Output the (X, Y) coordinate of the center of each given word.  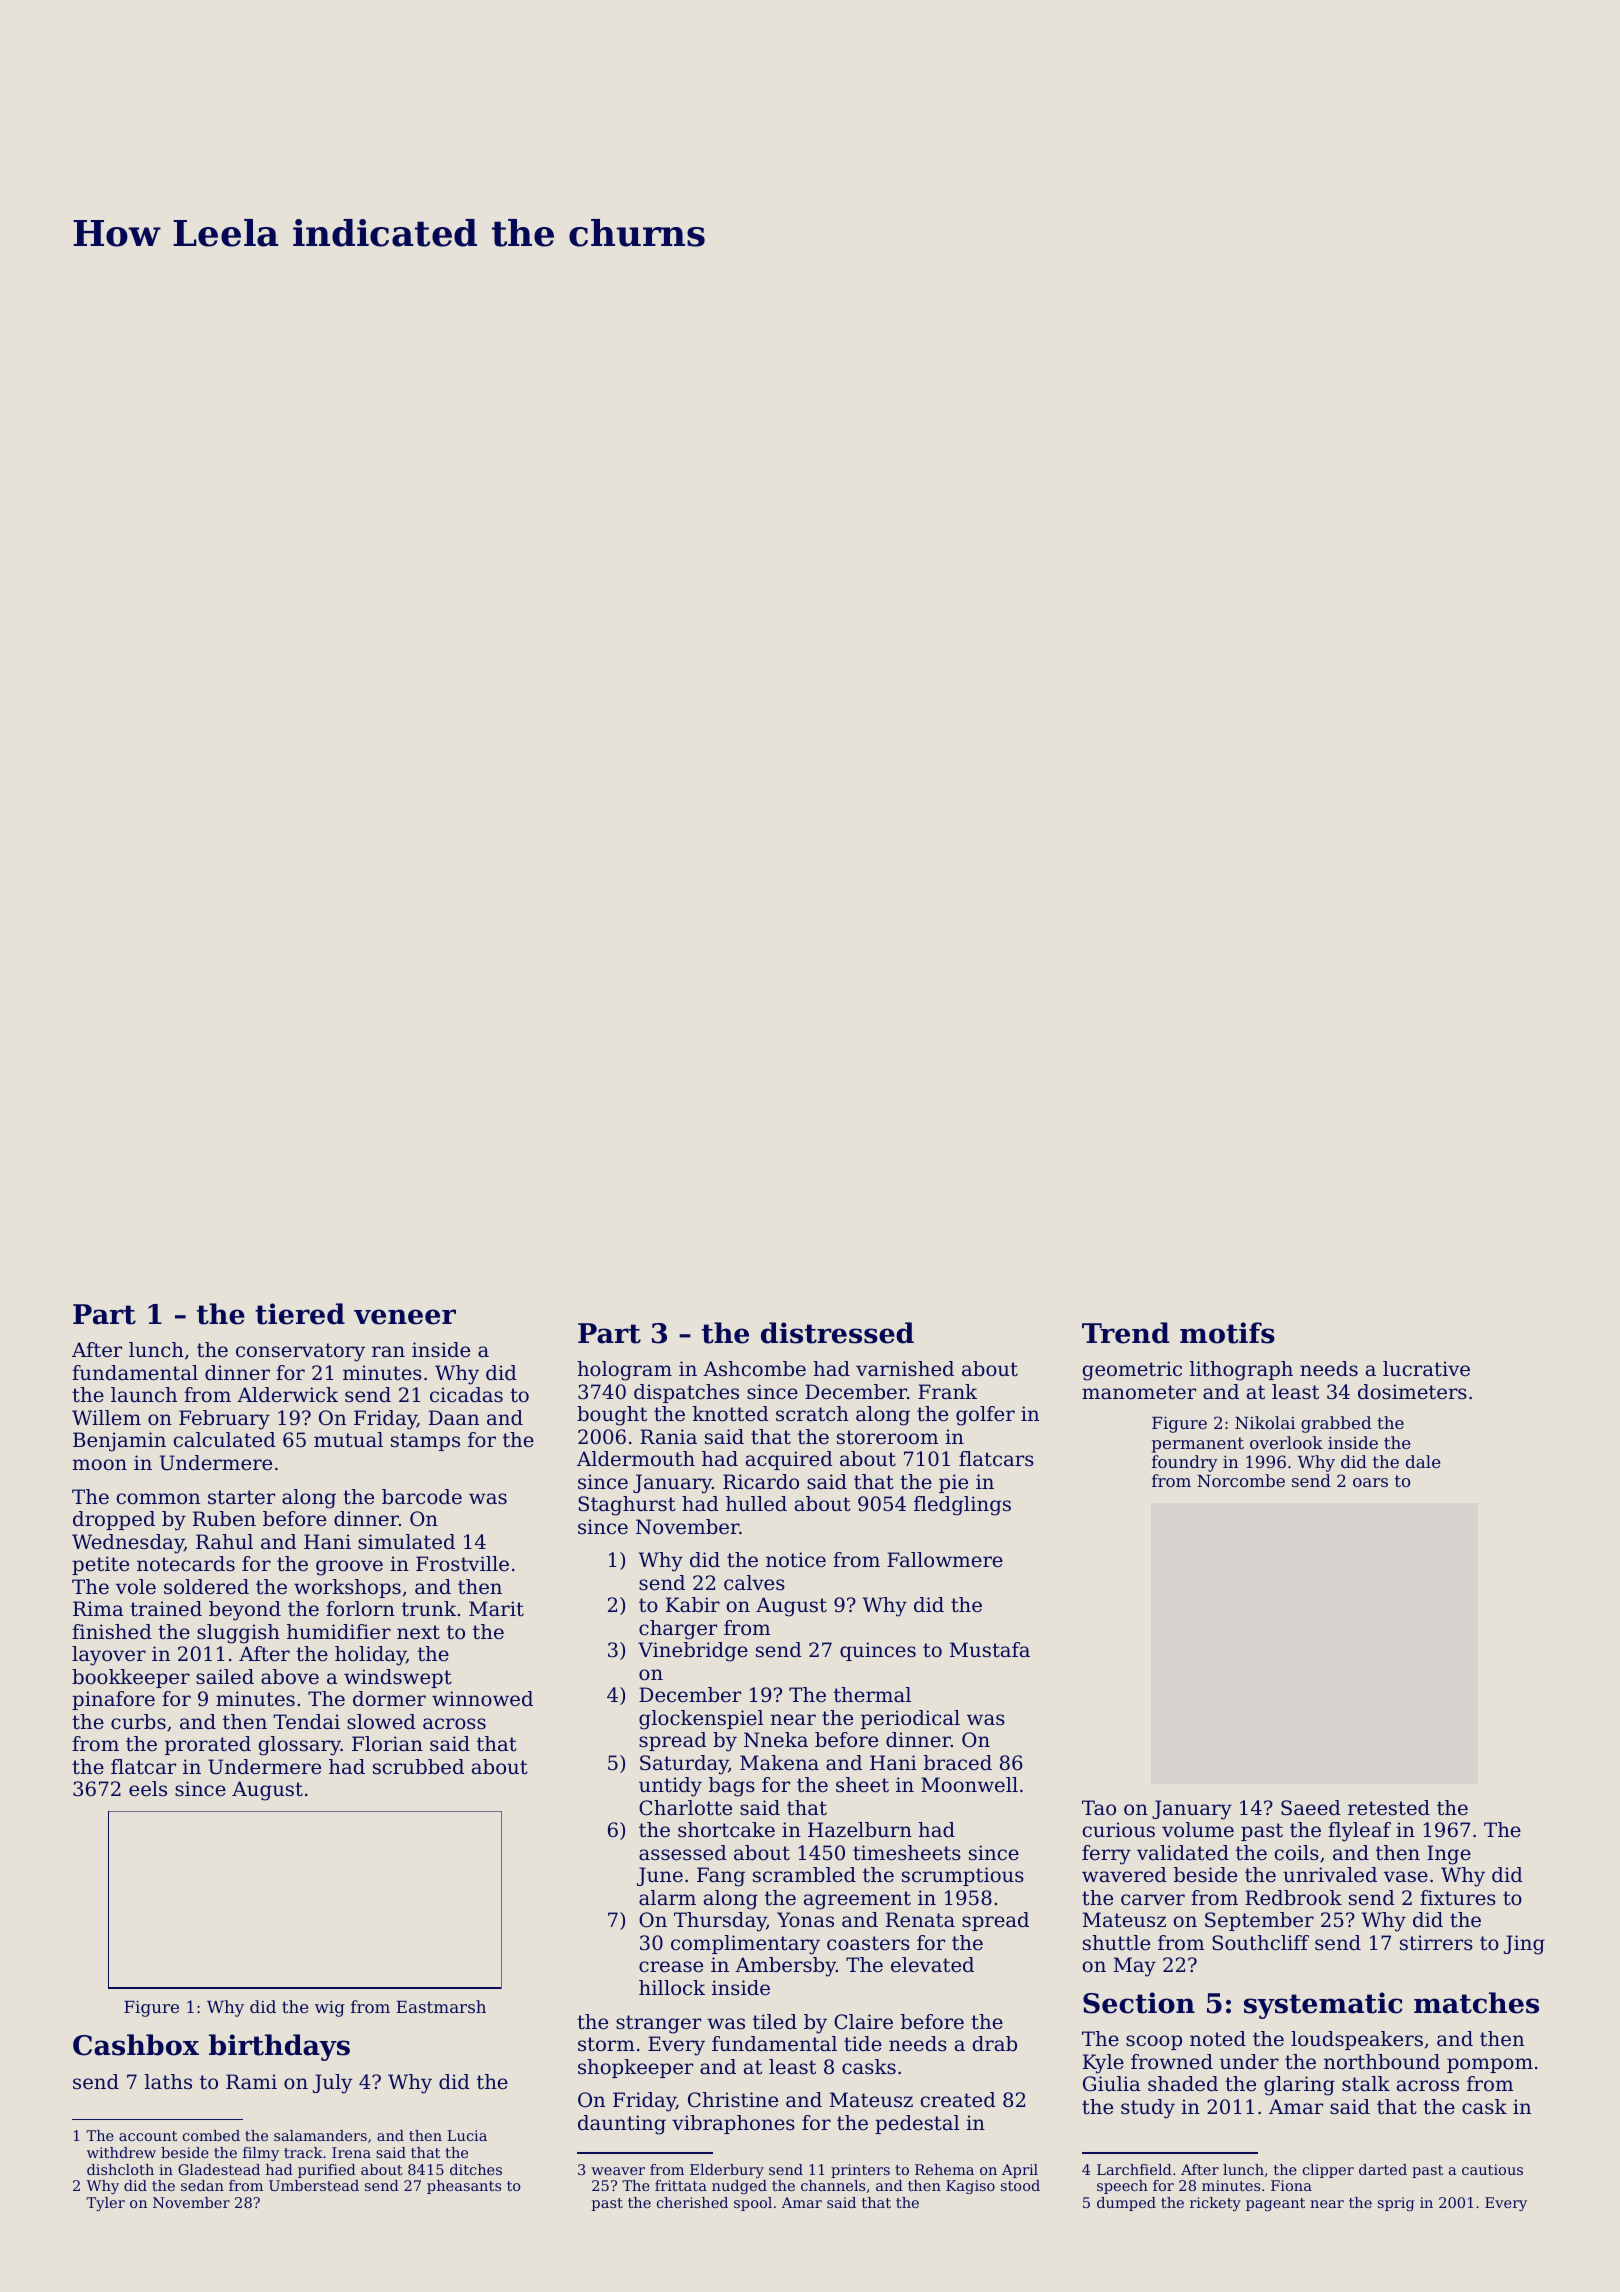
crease (671, 1967)
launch (144, 1394)
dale (1423, 1461)
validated (1183, 1853)
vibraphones (733, 2124)
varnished (905, 1369)
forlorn (360, 1609)
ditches (476, 2169)
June (660, 1876)
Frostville (462, 1564)
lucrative (1426, 1369)
